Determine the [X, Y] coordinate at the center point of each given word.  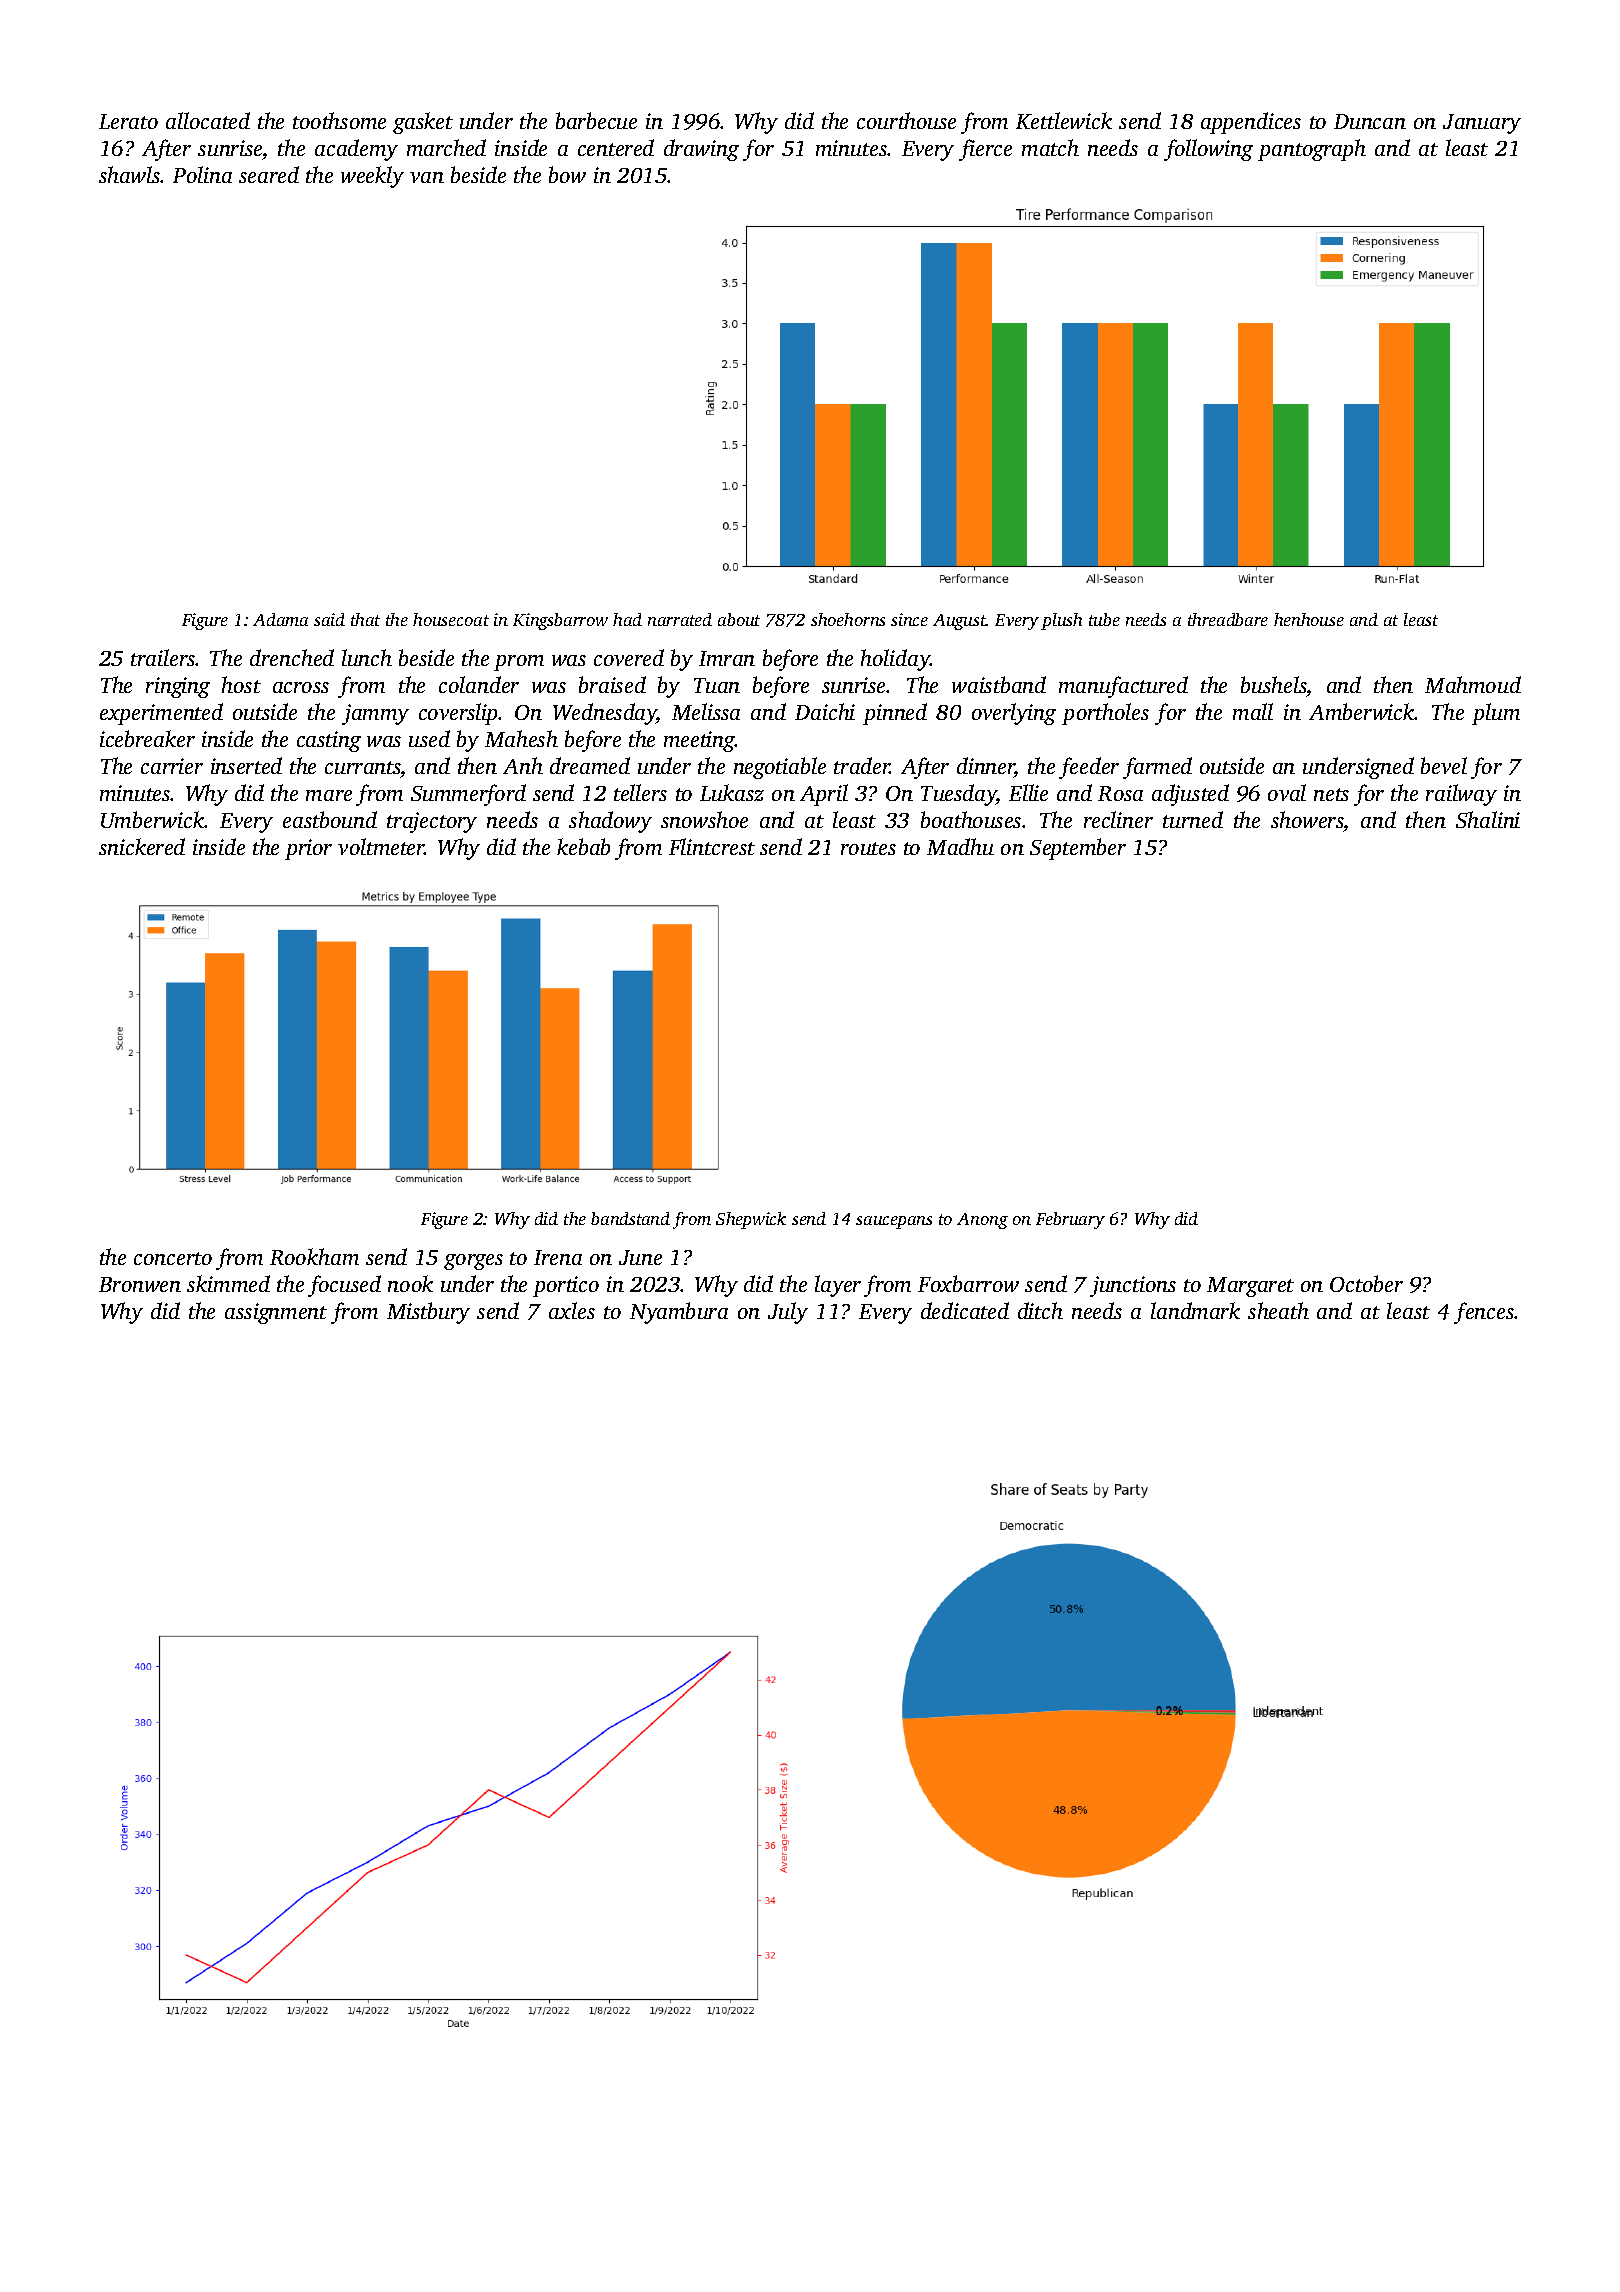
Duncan [1370, 121]
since [909, 619]
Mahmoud [1473, 684]
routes [868, 848]
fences [1484, 1313]
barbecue [596, 120]
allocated [208, 120]
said [329, 619]
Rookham [314, 1256]
